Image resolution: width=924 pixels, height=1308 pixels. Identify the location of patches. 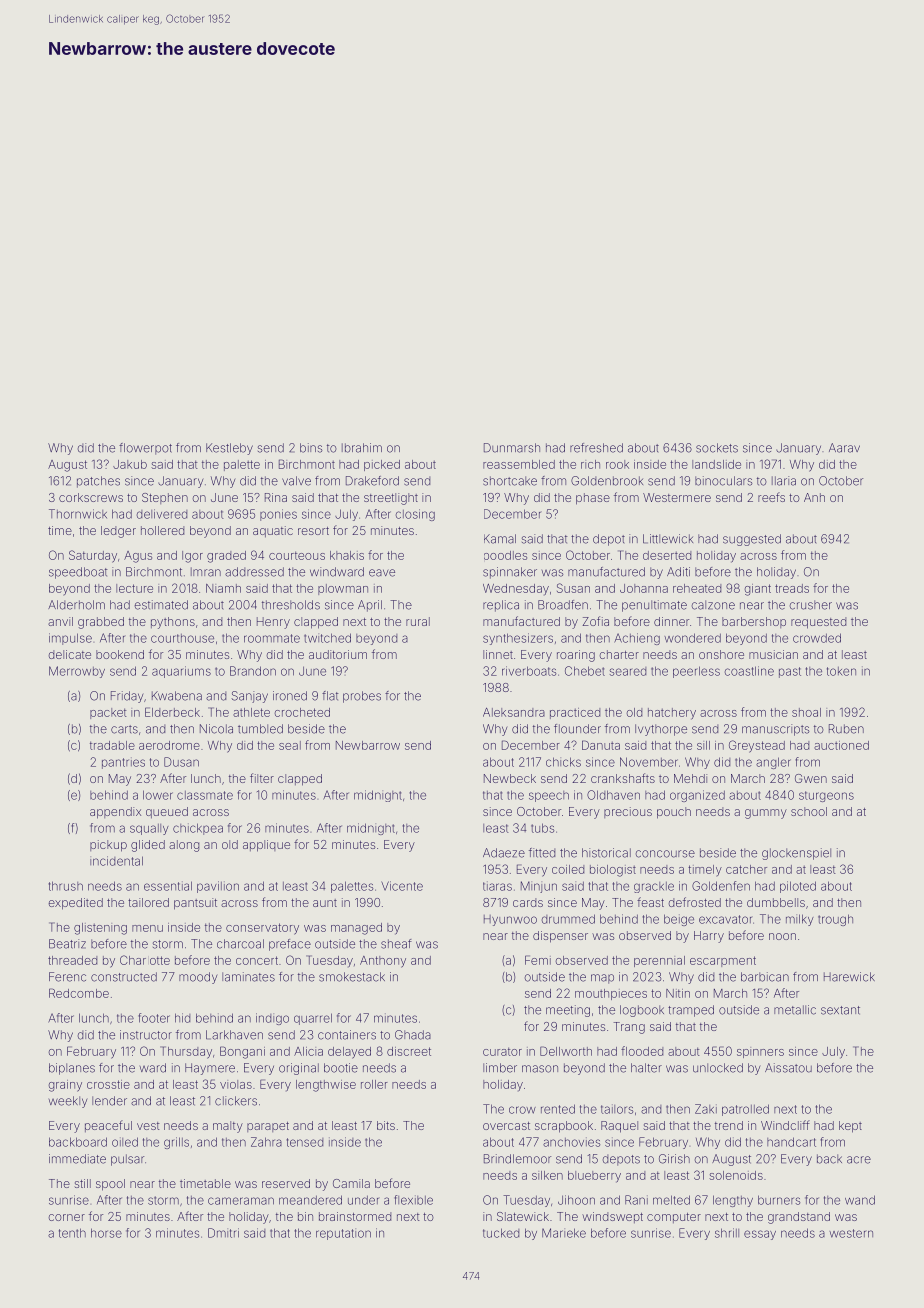
(98, 482).
